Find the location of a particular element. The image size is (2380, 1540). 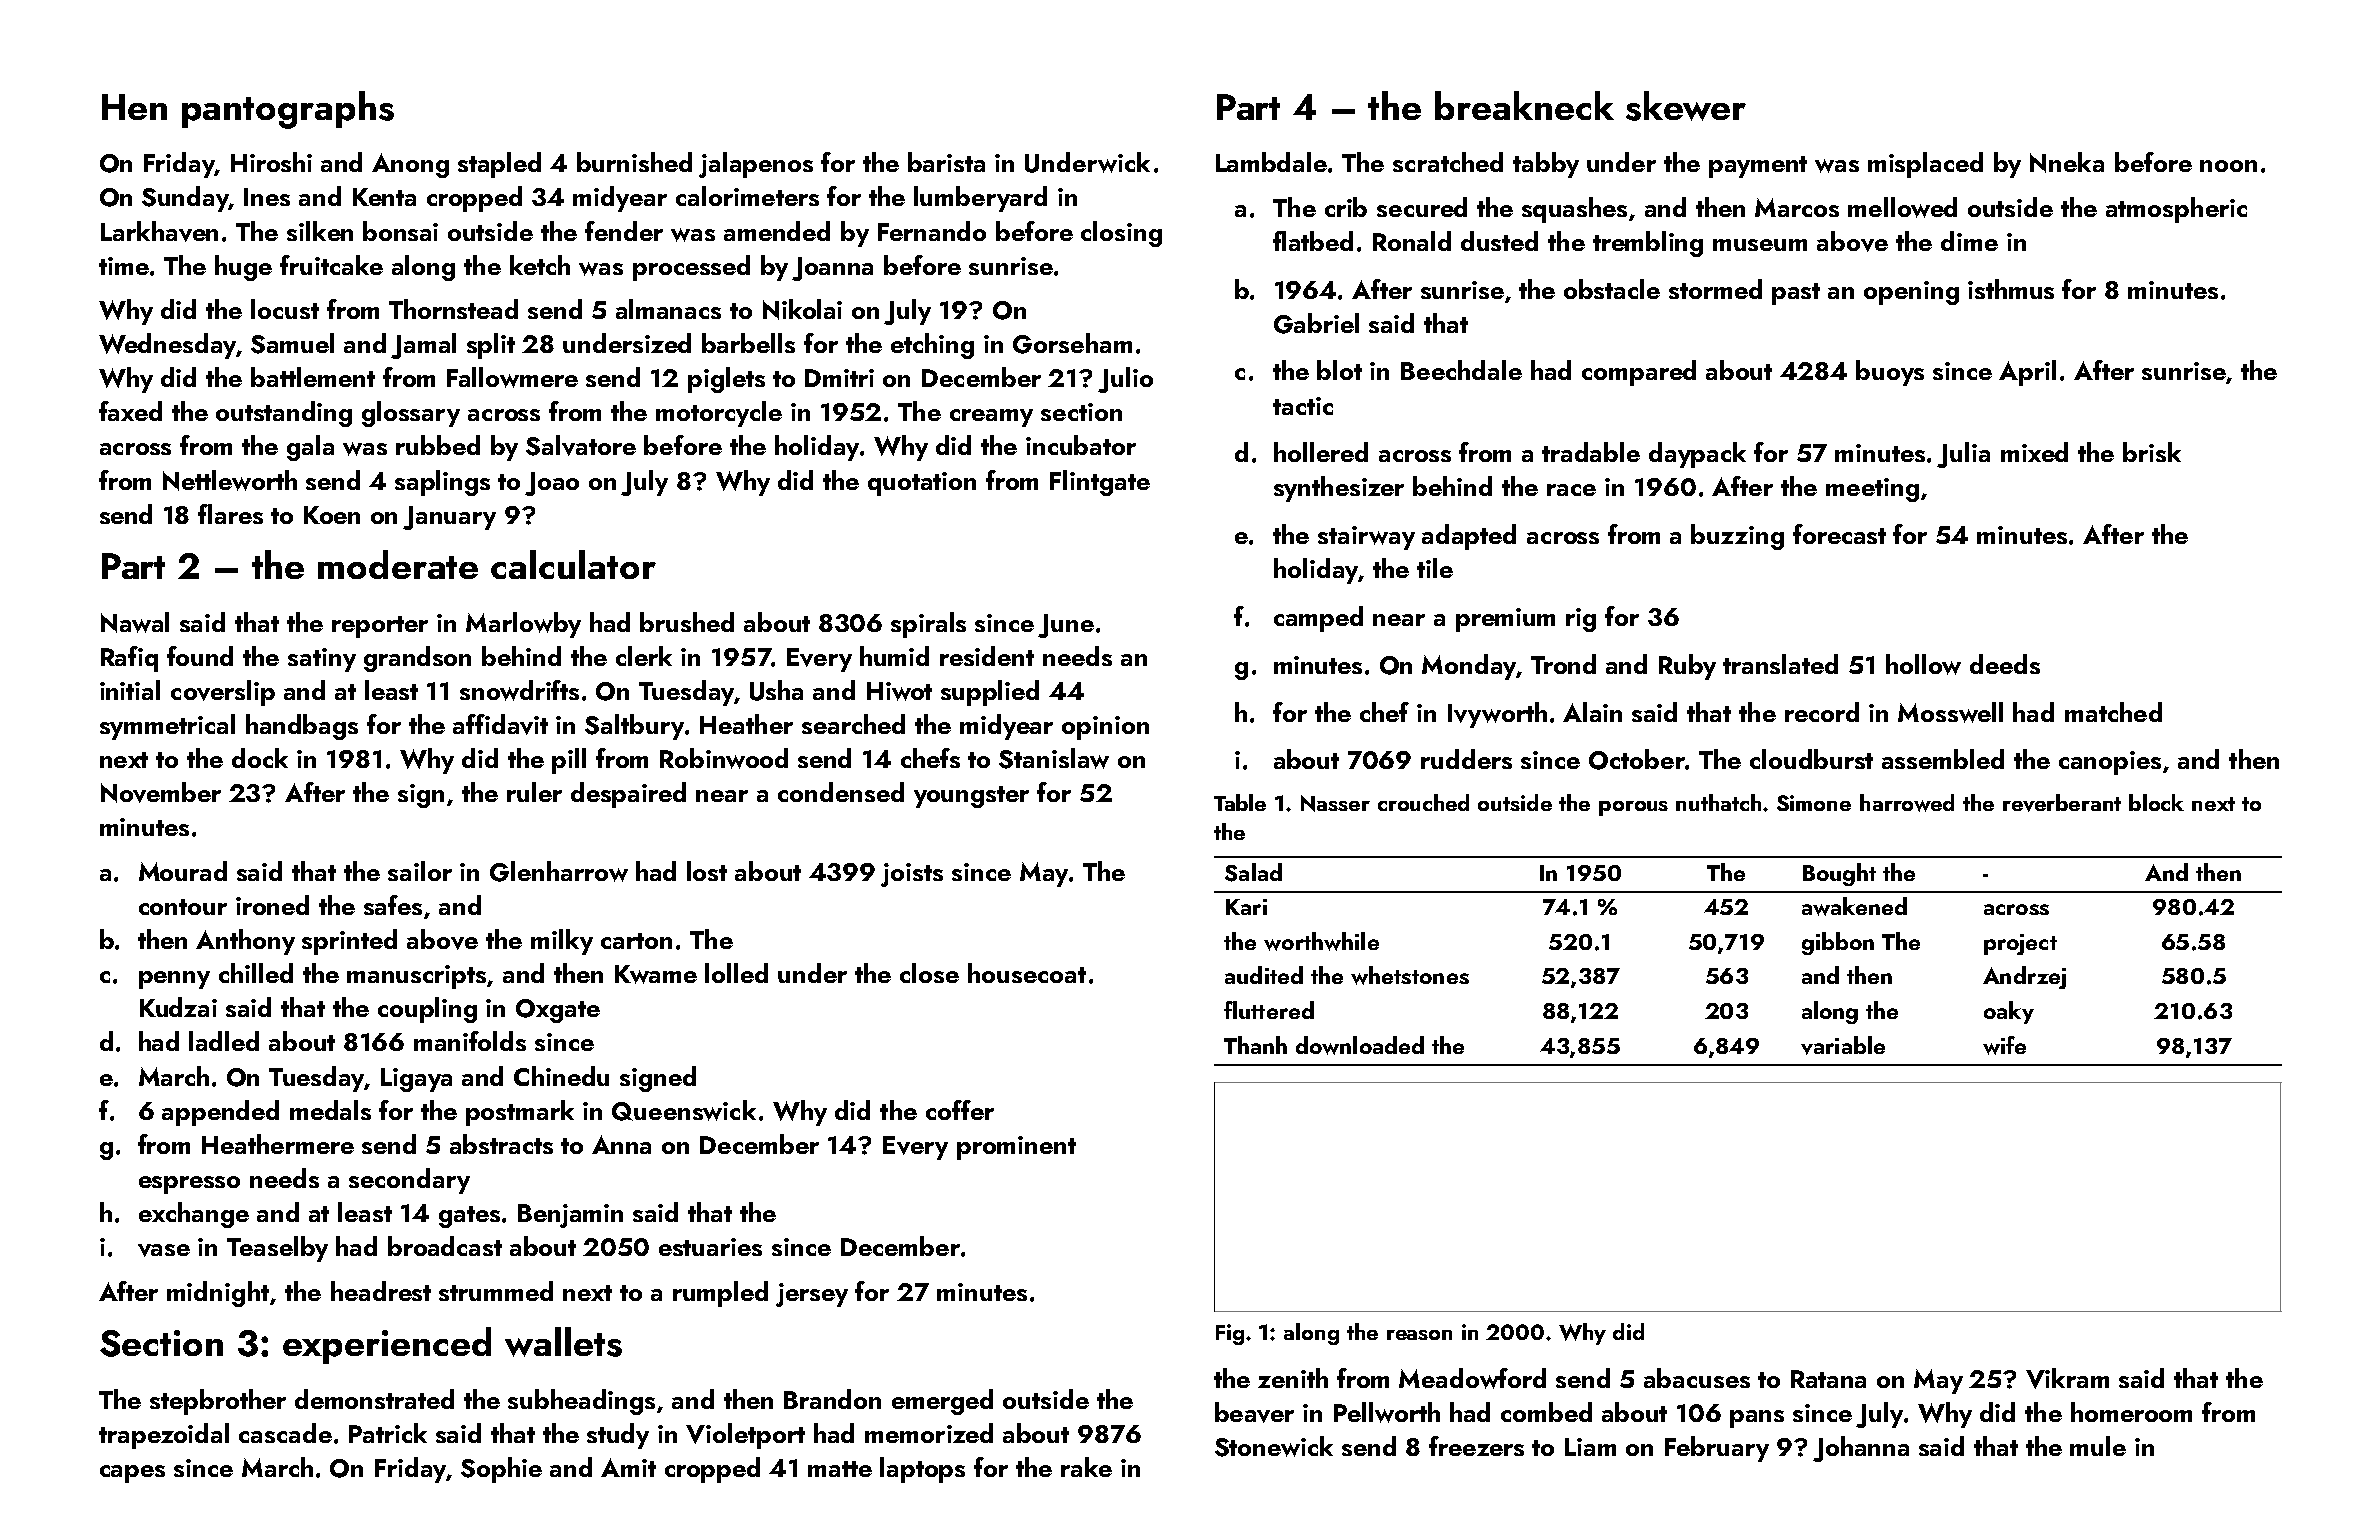

espresso is located at coordinates (189, 1185).
